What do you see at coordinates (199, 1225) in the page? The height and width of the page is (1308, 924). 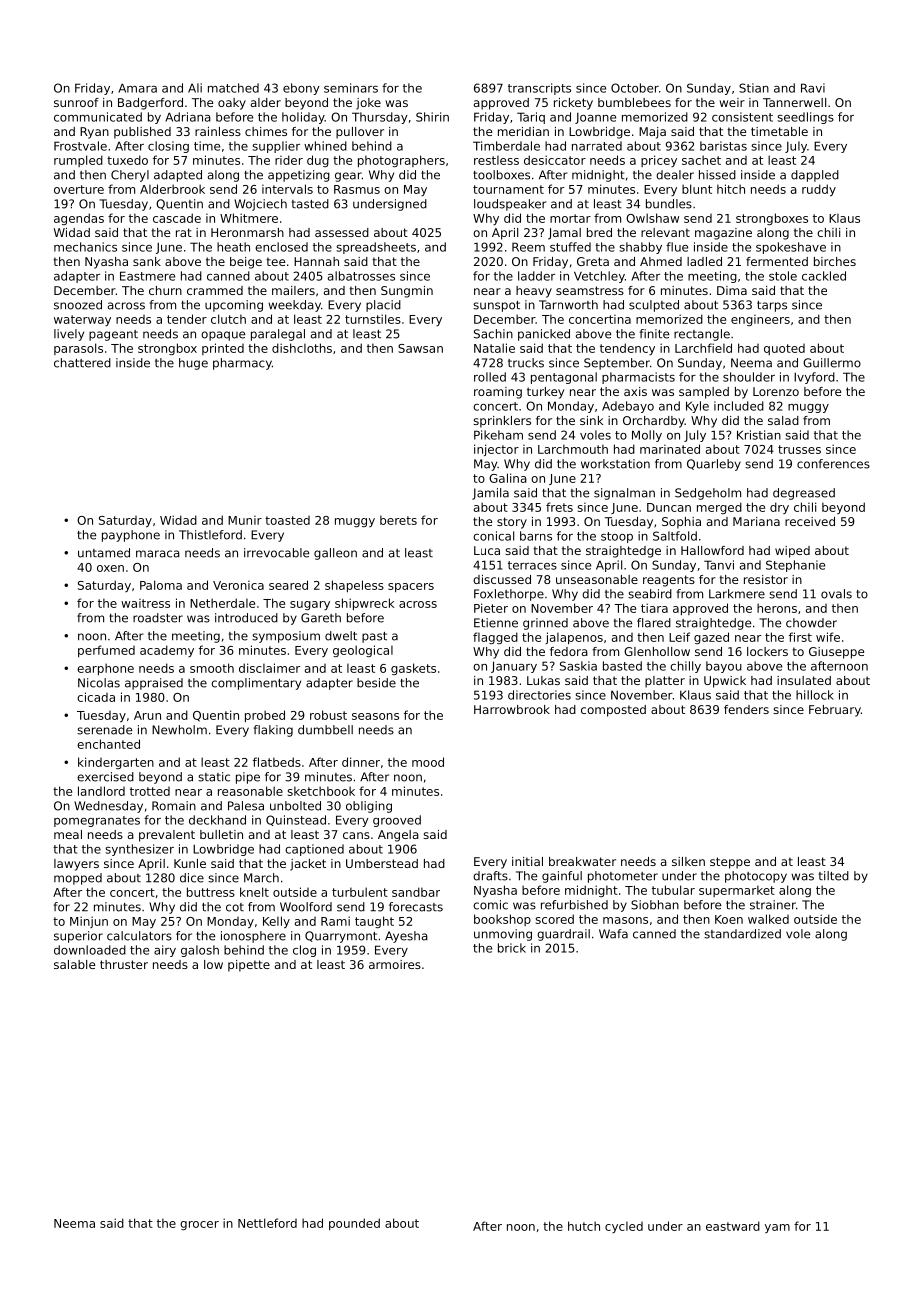 I see `grocer` at bounding box center [199, 1225].
